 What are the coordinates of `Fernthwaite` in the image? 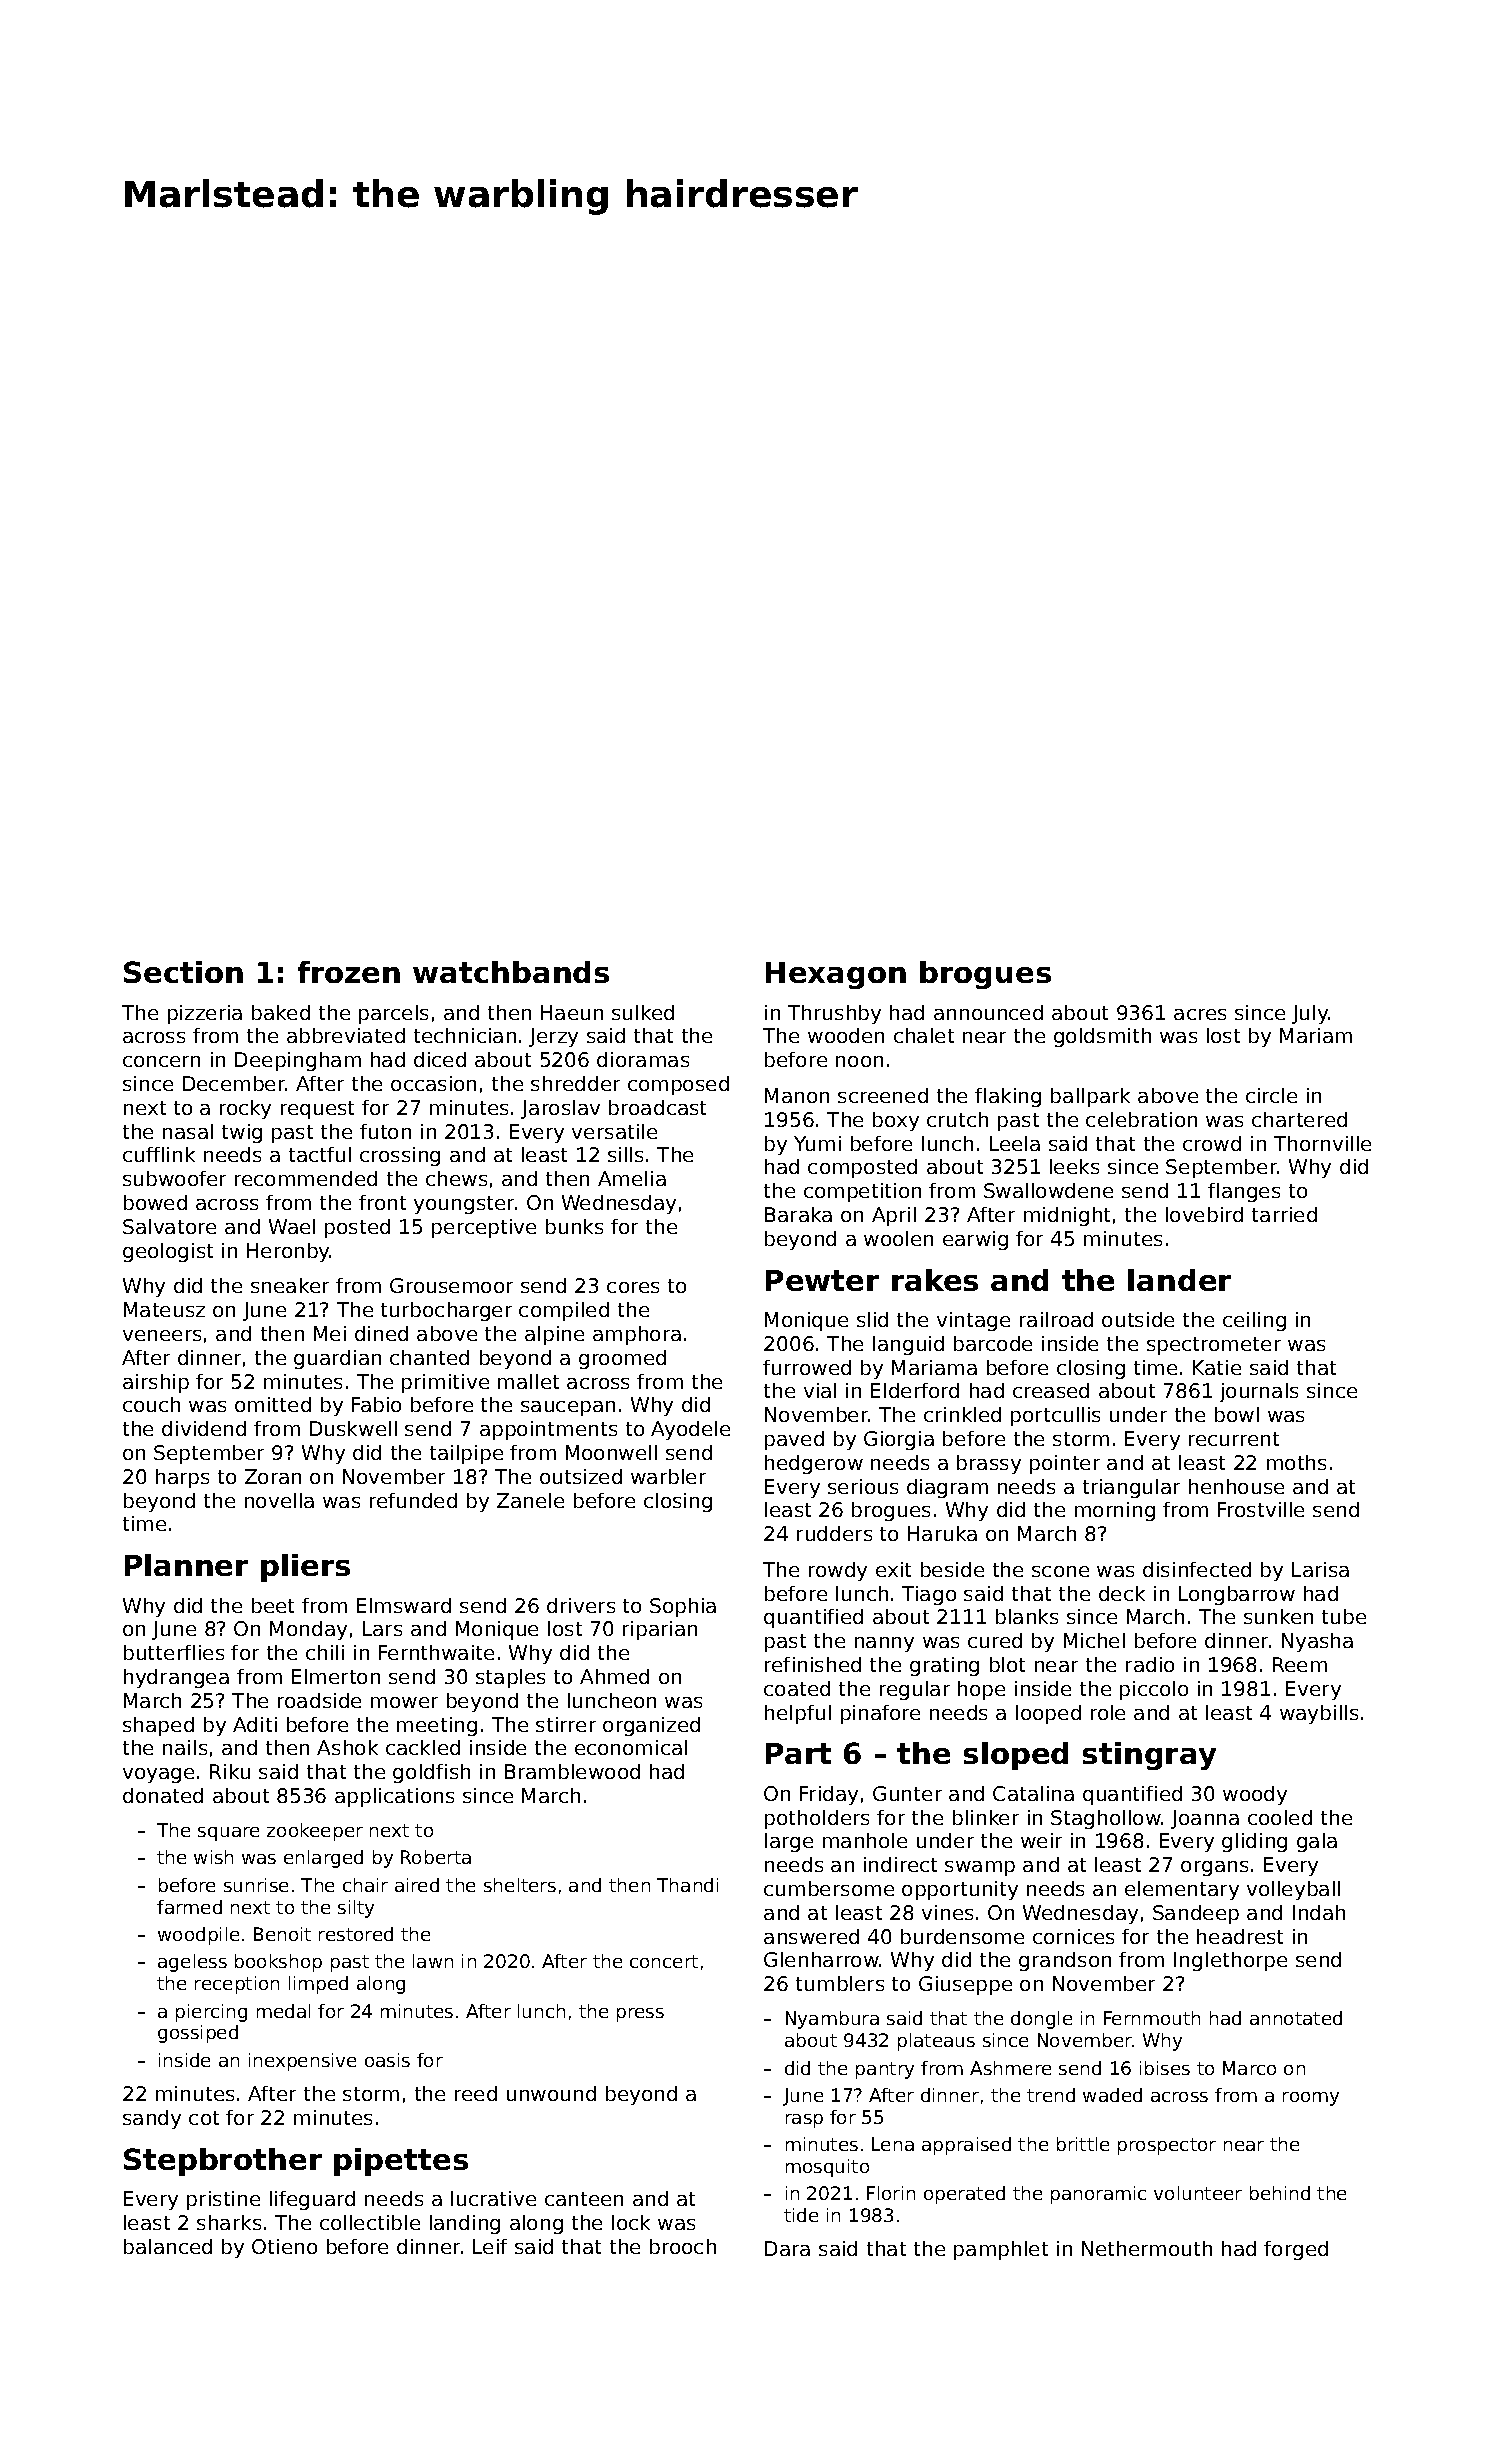 It's located at (436, 1652).
